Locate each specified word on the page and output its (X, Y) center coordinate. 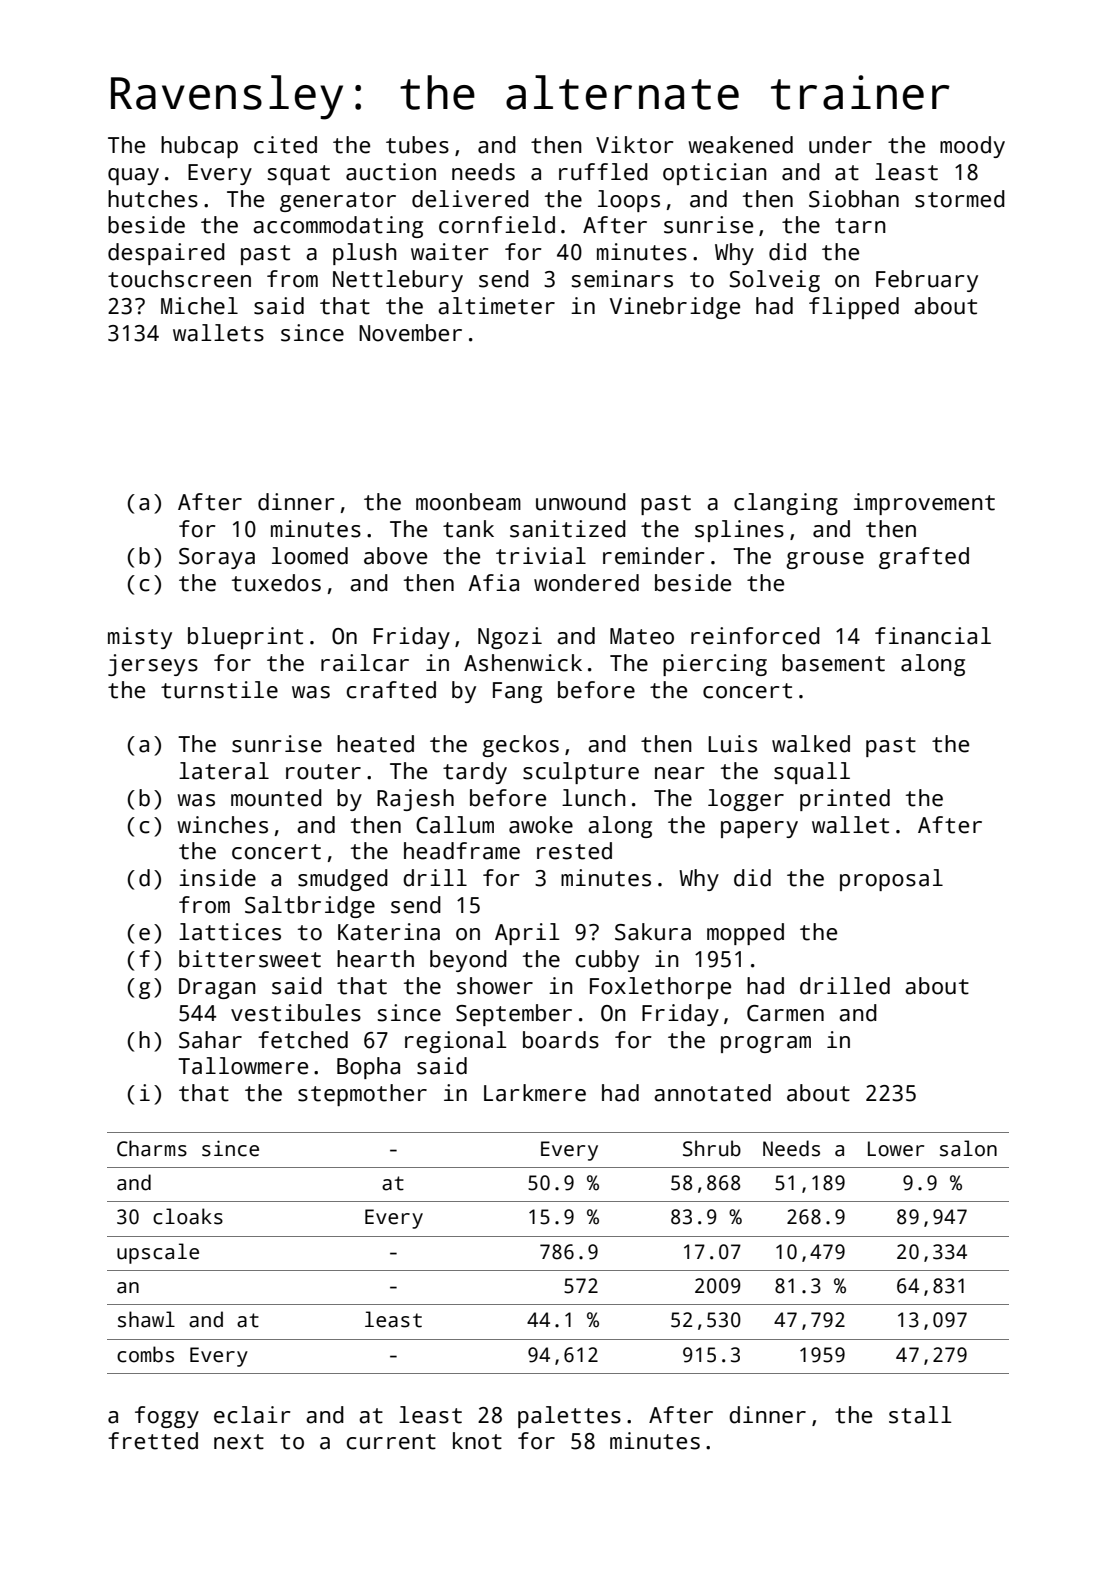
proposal (891, 880)
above (395, 556)
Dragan (217, 988)
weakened (740, 145)
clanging (786, 504)
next (239, 1442)
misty (140, 638)
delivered (470, 199)
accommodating (338, 227)
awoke (541, 825)
